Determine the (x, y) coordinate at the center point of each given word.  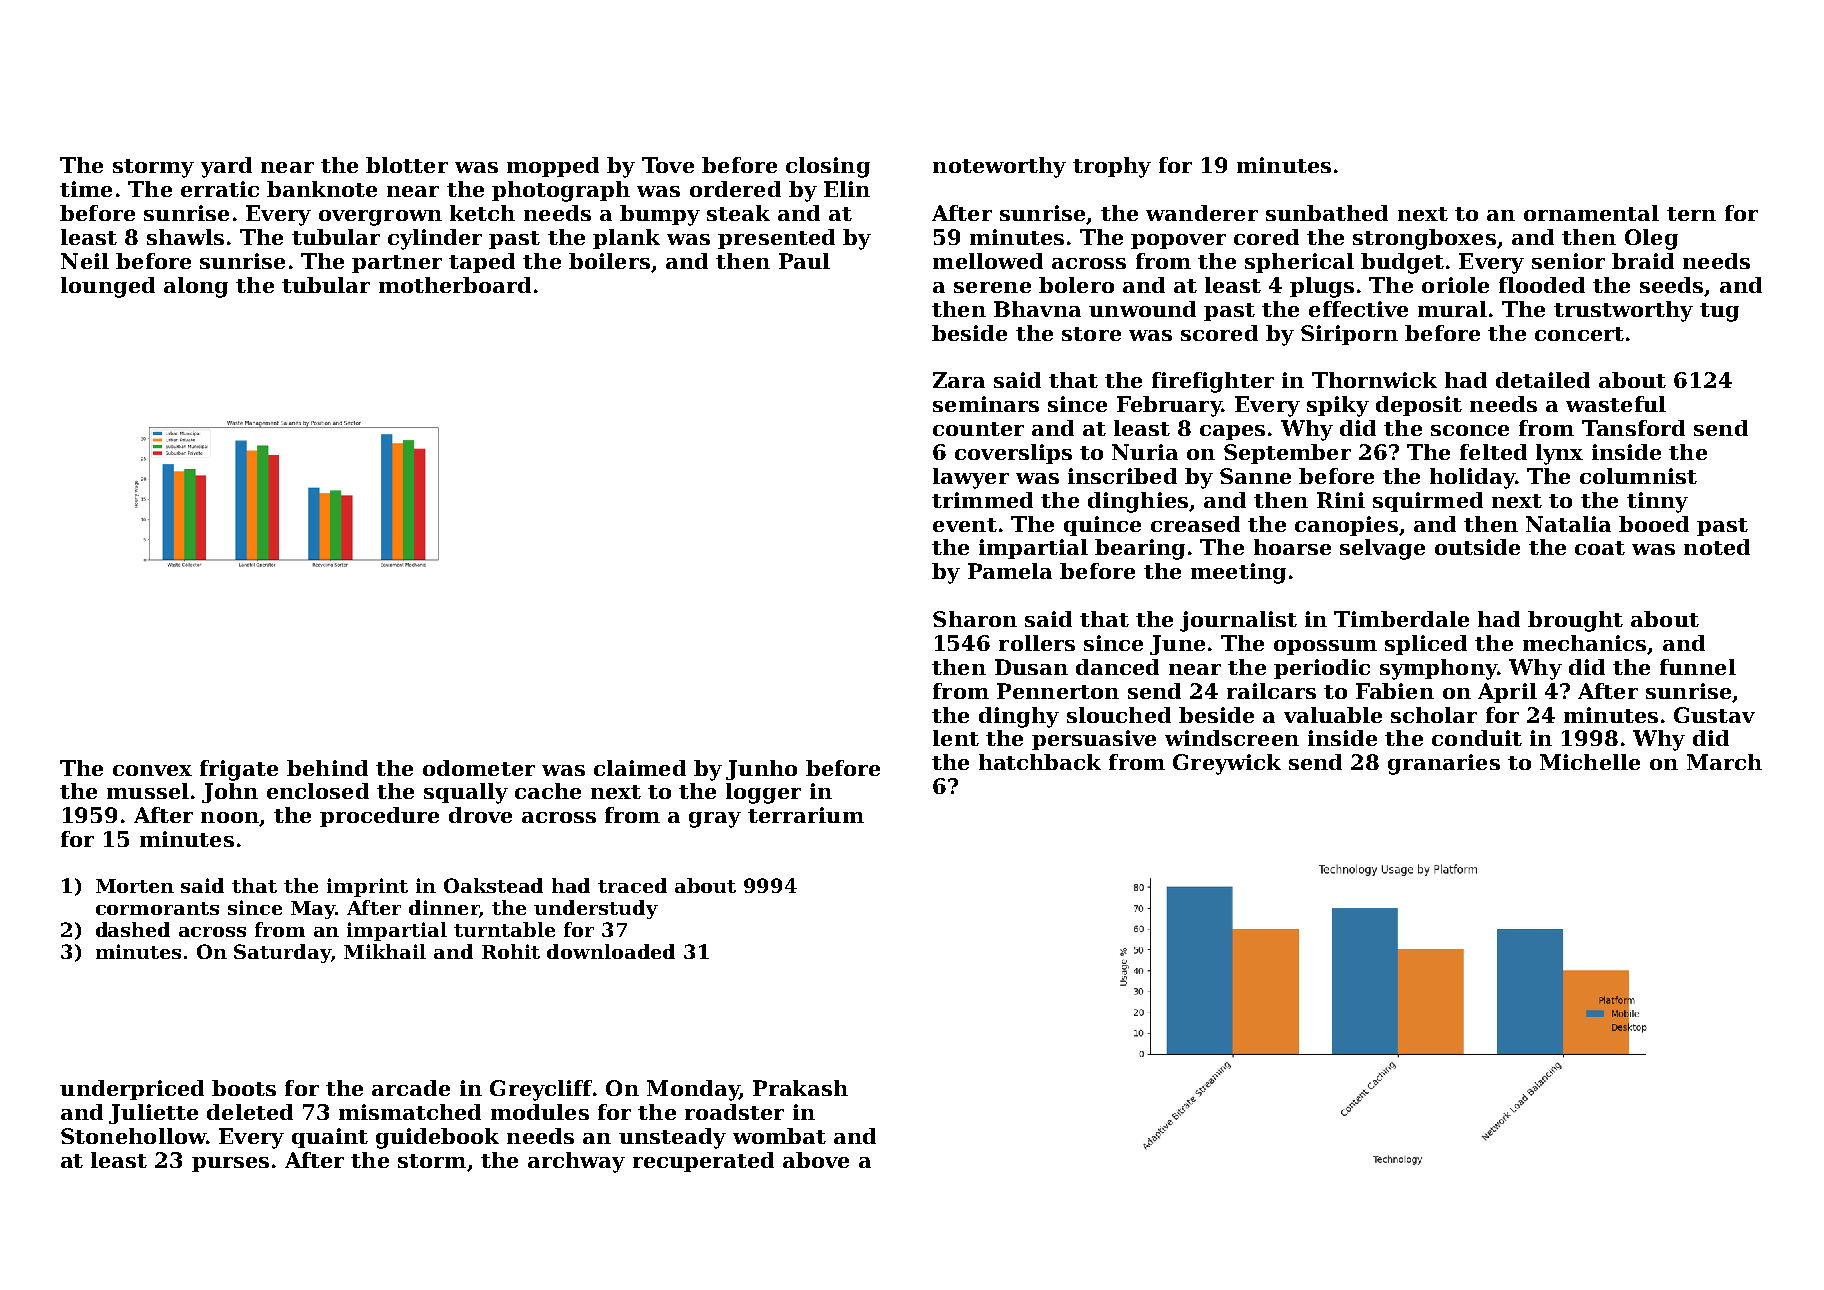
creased (1195, 524)
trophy (1112, 167)
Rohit (511, 951)
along (196, 287)
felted (1493, 452)
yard (226, 167)
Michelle (1590, 762)
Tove (668, 165)
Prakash (800, 1088)
